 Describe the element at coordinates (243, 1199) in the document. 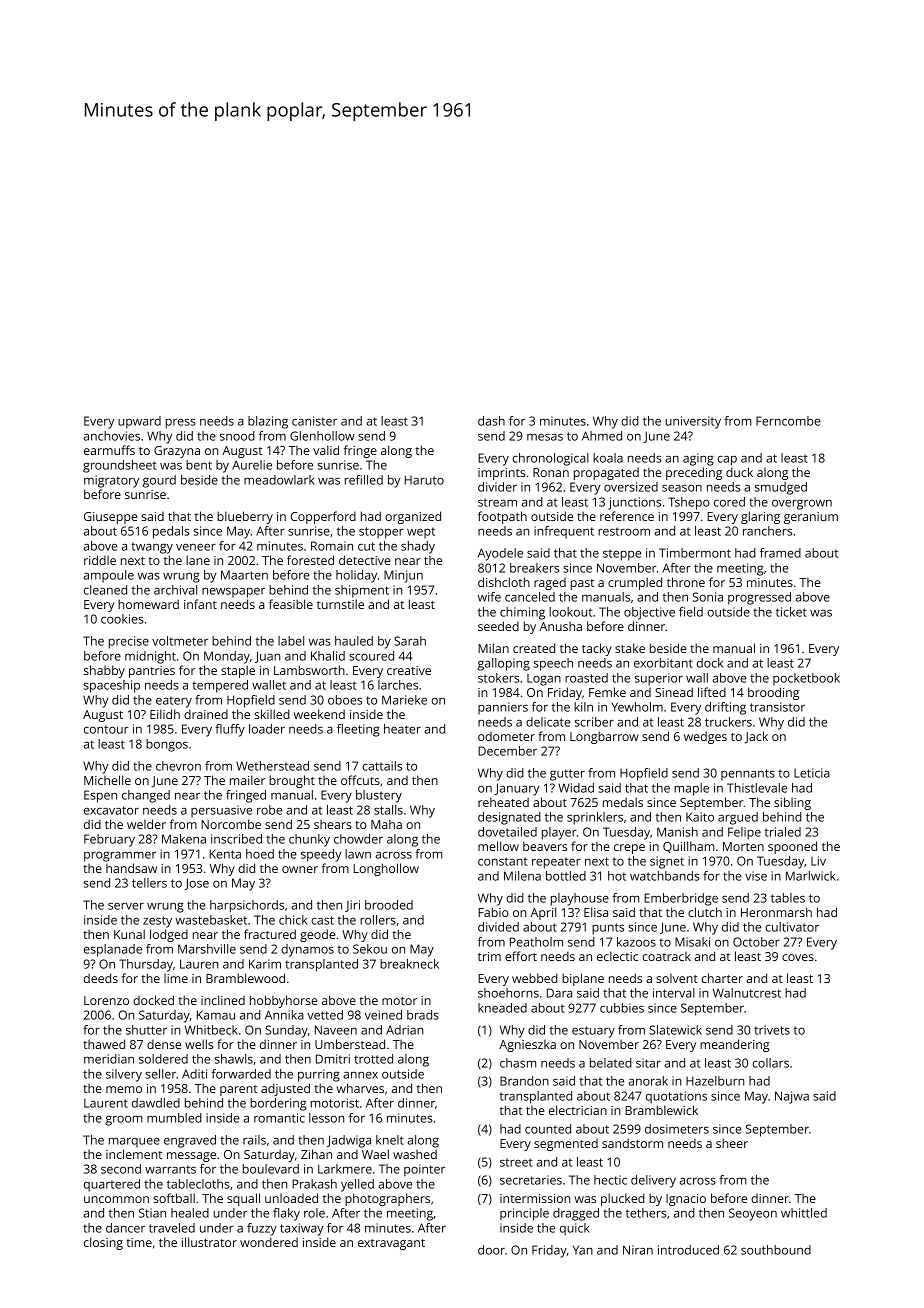

I see `squall` at that location.
